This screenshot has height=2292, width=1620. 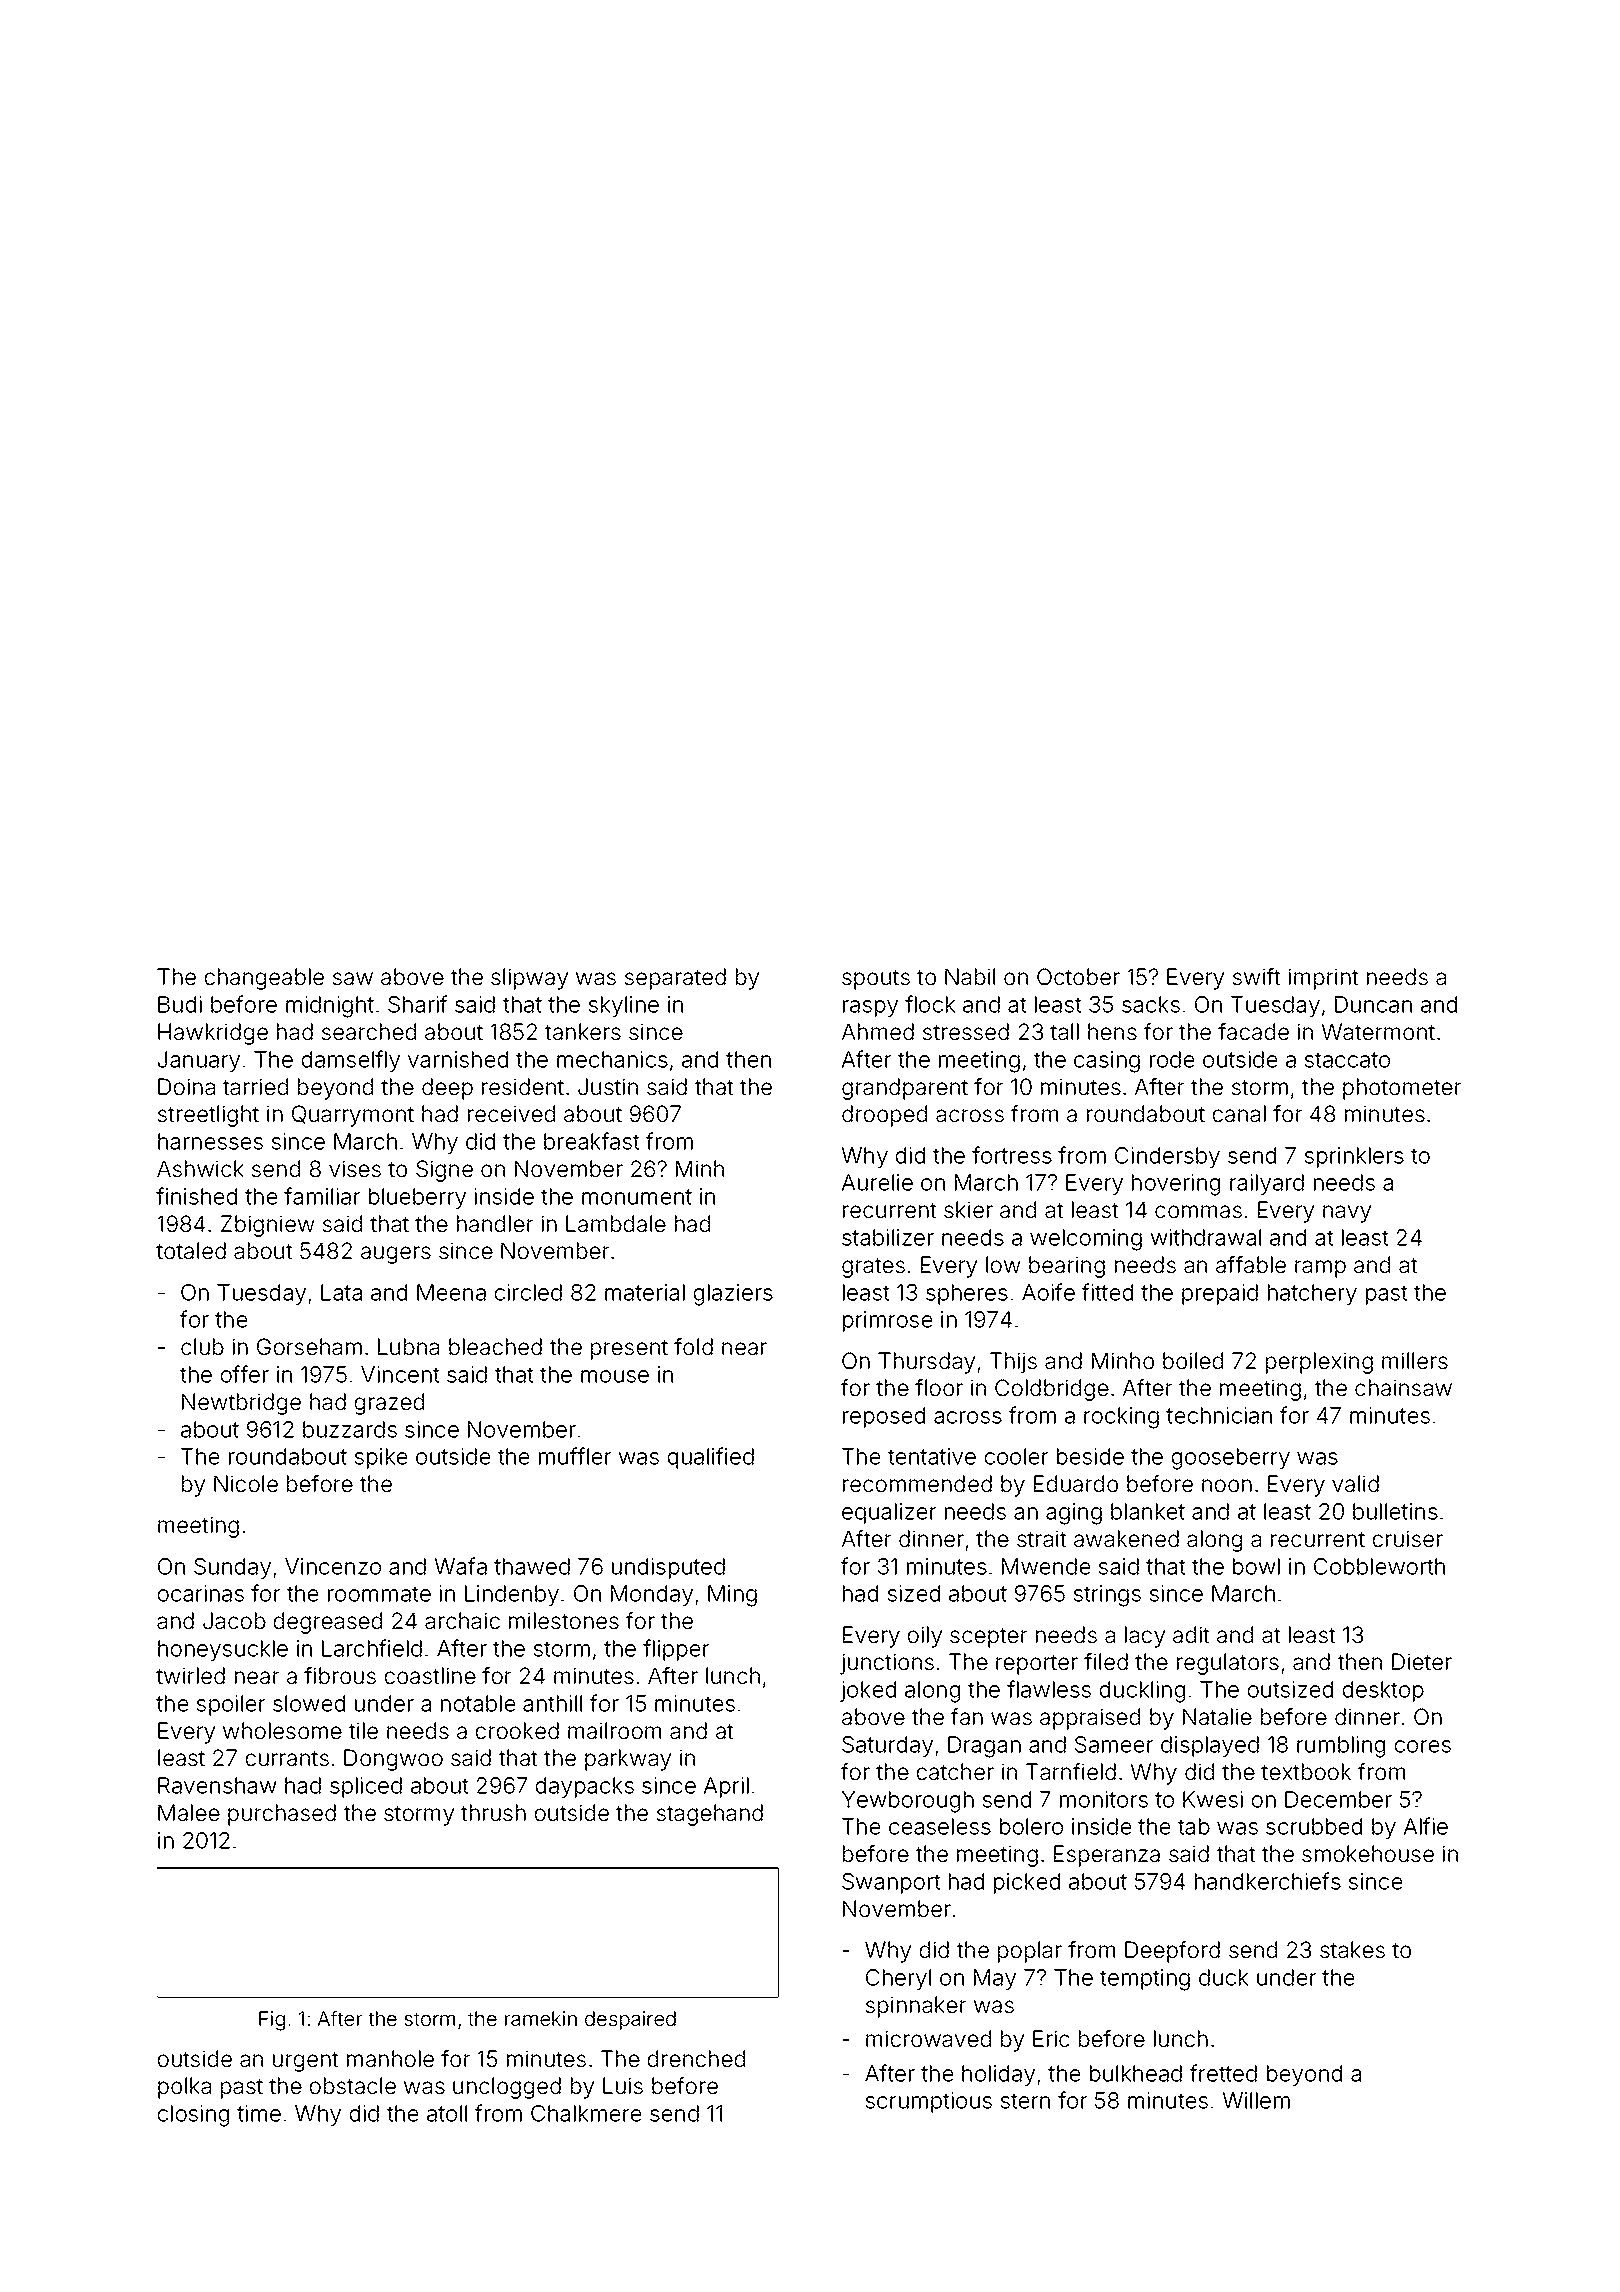 What do you see at coordinates (264, 979) in the screenshot?
I see `changeable` at bounding box center [264, 979].
